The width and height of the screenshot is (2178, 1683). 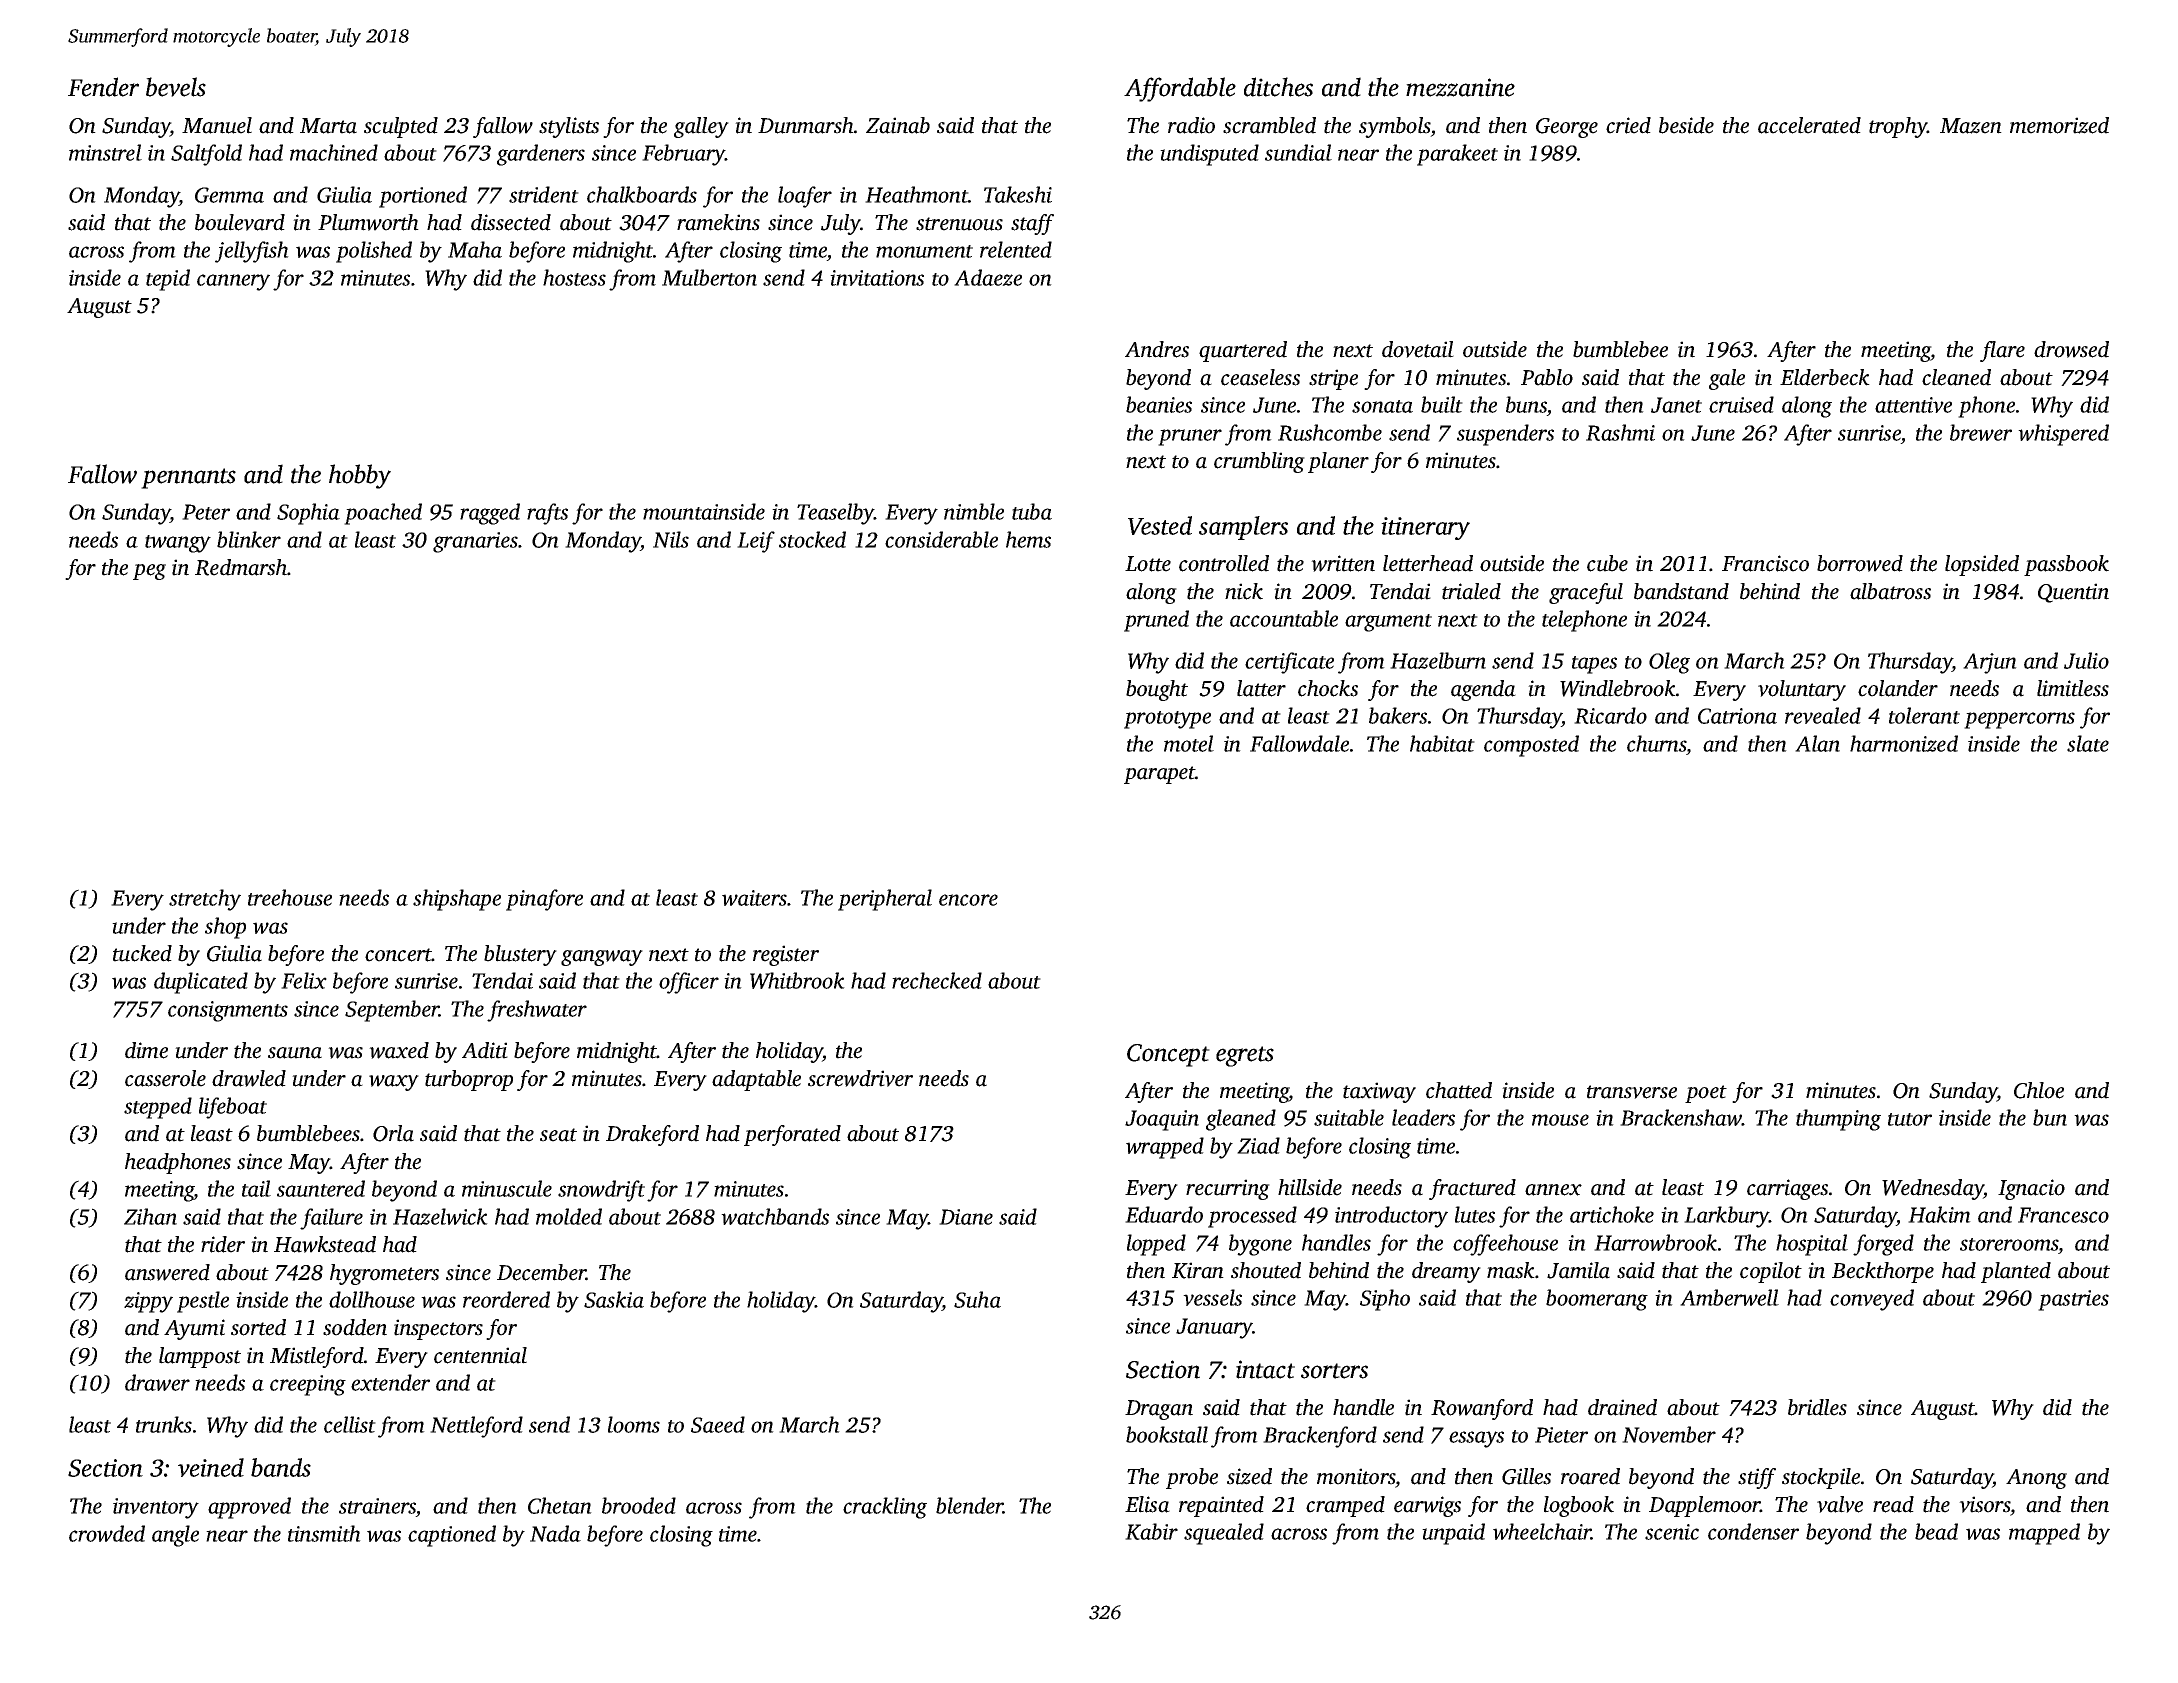 What do you see at coordinates (2039, 1090) in the screenshot?
I see `Chloe` at bounding box center [2039, 1090].
